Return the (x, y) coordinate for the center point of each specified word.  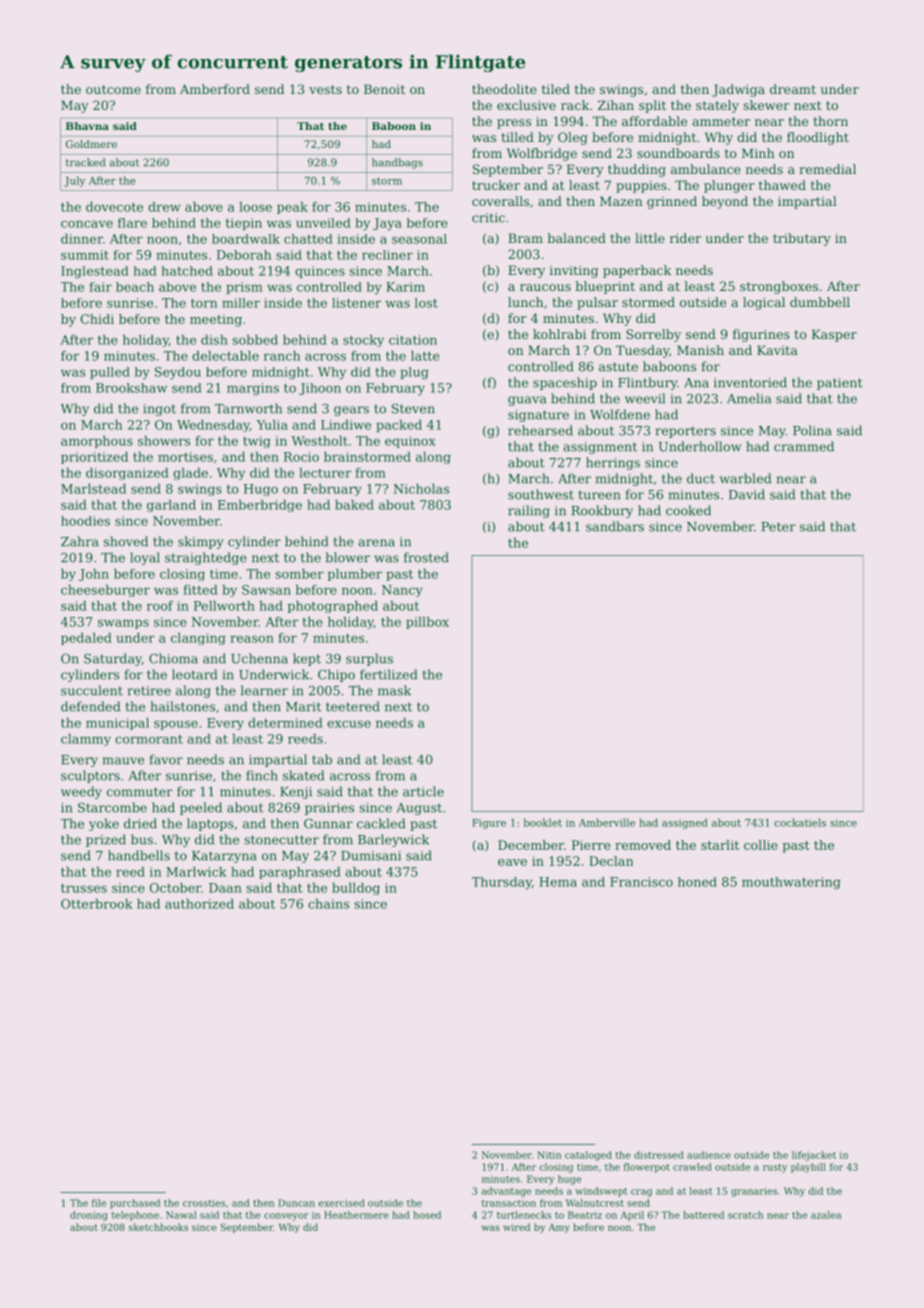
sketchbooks (158, 1227)
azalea (826, 1215)
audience (709, 1155)
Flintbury (647, 383)
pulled (110, 373)
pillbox (427, 623)
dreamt (793, 89)
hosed (427, 1215)
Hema (558, 882)
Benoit (384, 89)
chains (328, 904)
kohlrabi (559, 334)
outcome (113, 89)
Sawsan (266, 590)
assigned (685, 823)
